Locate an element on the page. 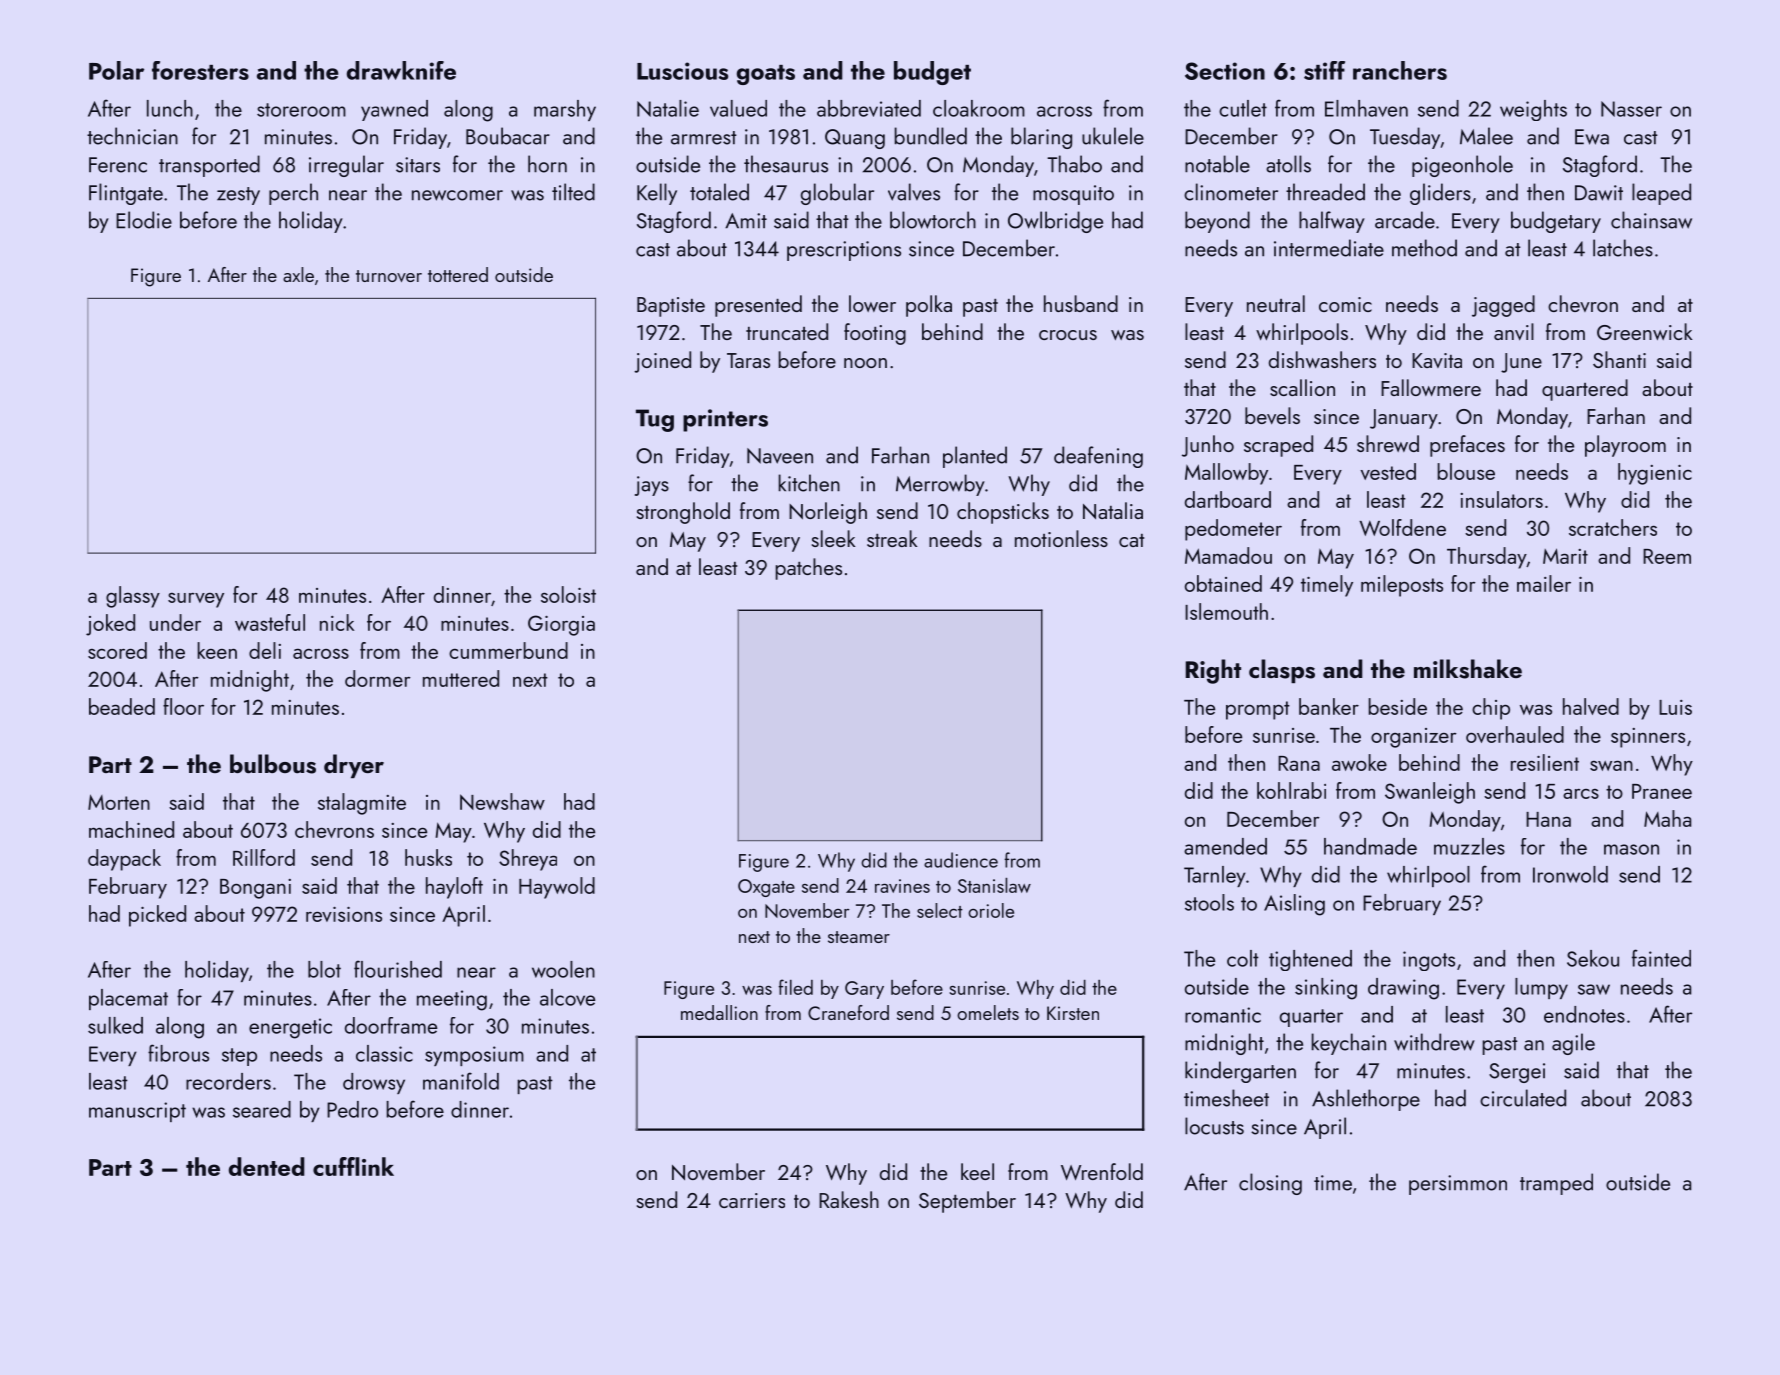 This page has width=1780, height=1375. Rana is located at coordinates (1299, 763).
